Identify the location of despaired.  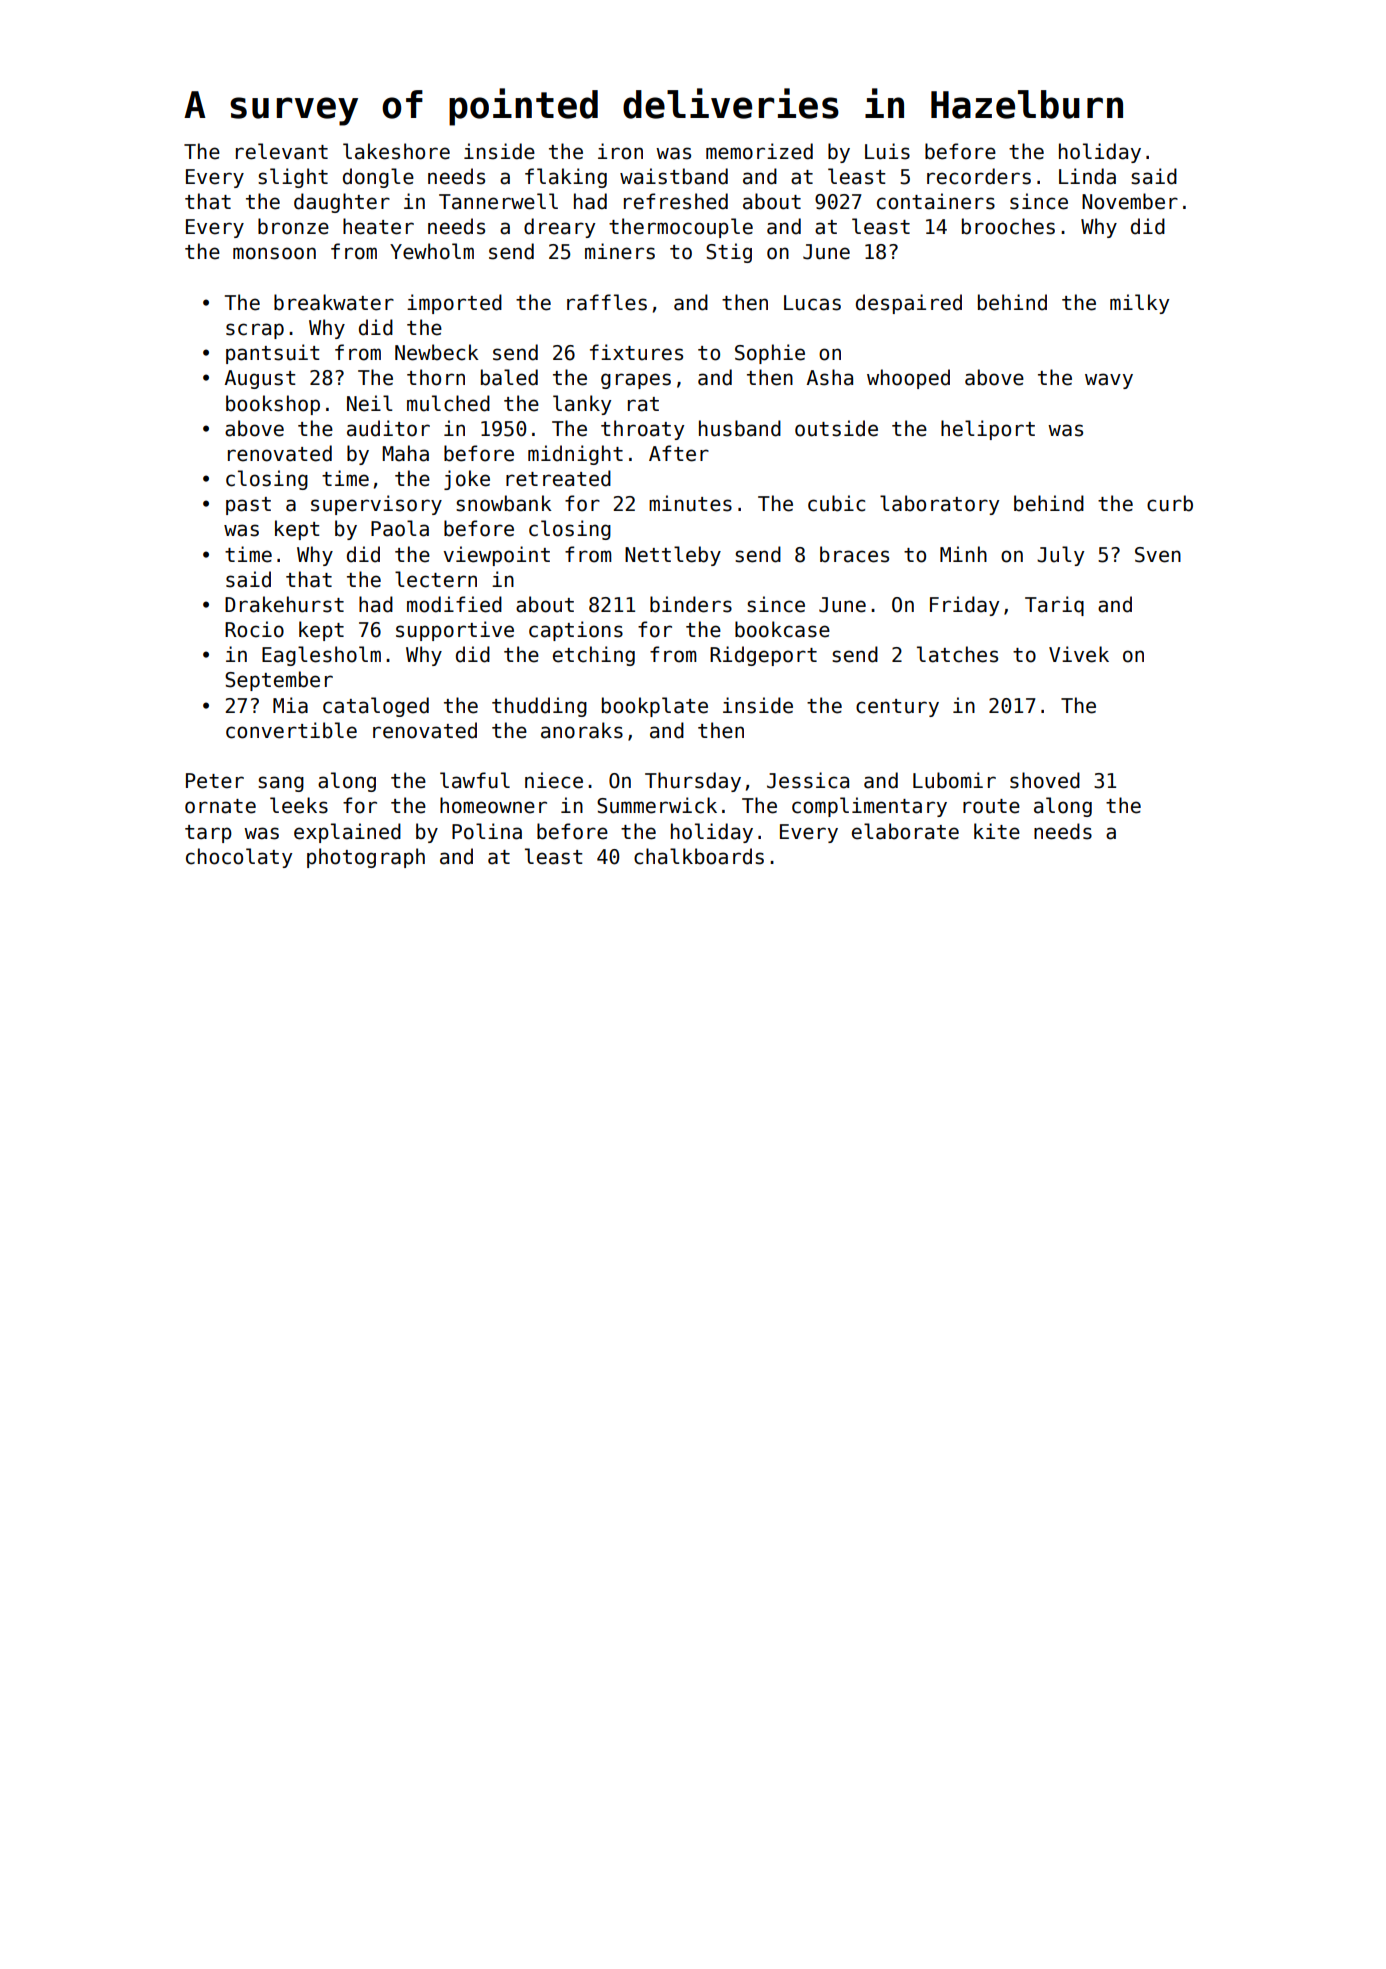
(909, 304).
